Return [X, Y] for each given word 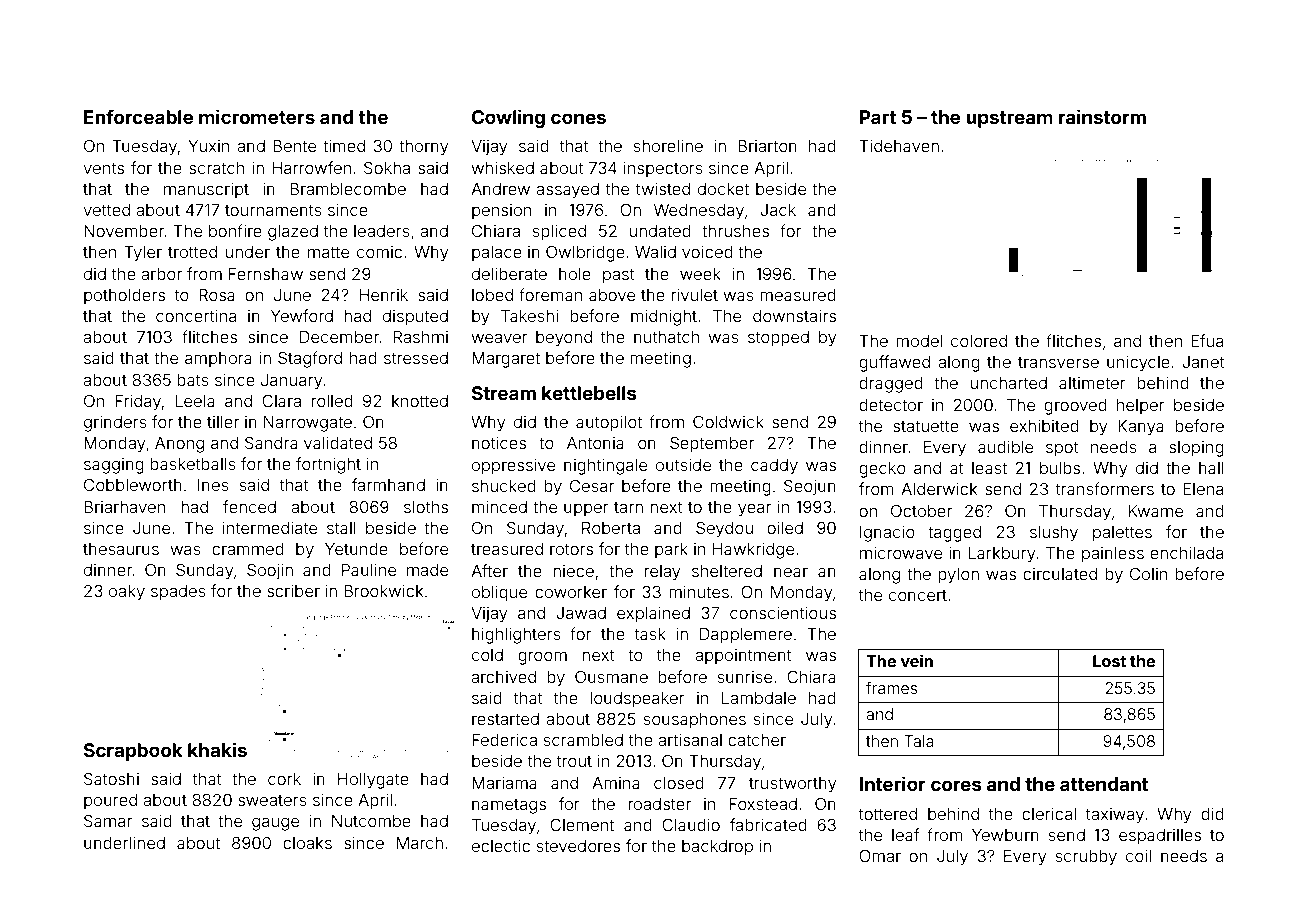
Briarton [767, 146]
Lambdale [759, 698]
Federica [504, 740]
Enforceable [139, 116]
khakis [217, 749]
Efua [1207, 340]
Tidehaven [899, 146]
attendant [1104, 784]
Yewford [302, 315]
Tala [919, 741]
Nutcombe [371, 821]
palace [497, 254]
